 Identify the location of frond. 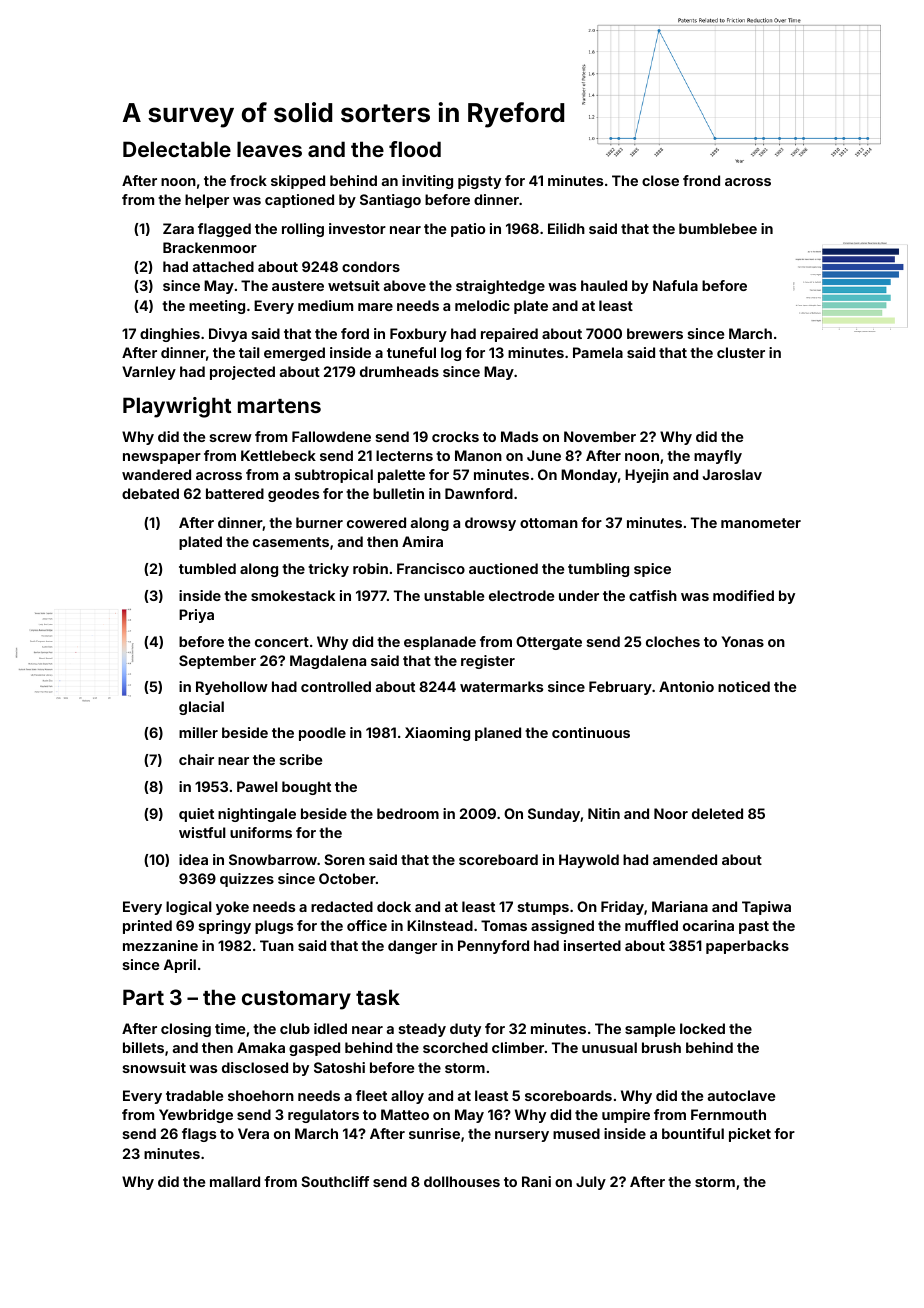
(701, 180).
